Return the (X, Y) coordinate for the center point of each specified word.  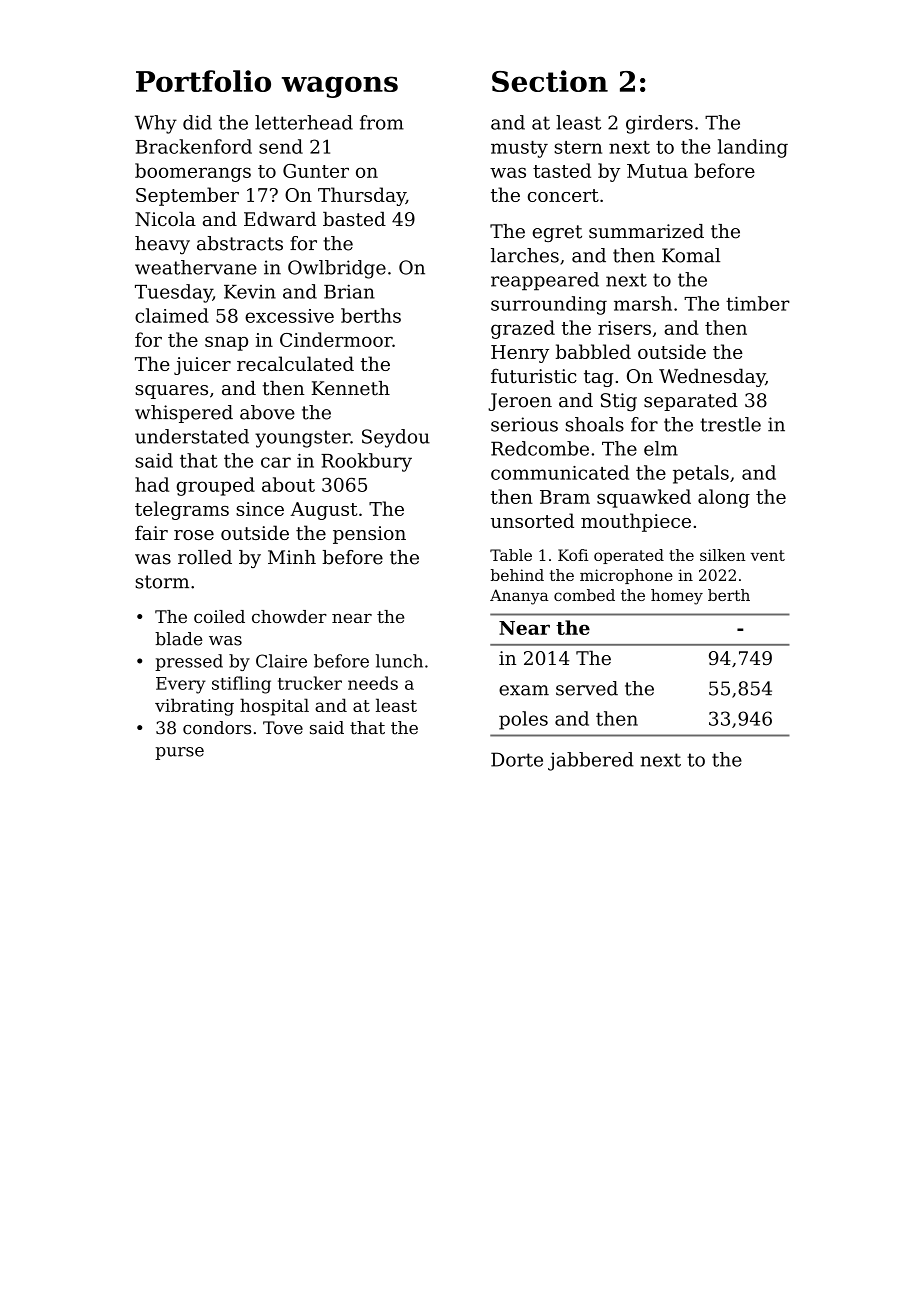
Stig (619, 402)
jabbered (591, 761)
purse (179, 753)
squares (171, 392)
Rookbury (366, 462)
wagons (340, 87)
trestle (731, 424)
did (197, 122)
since (260, 509)
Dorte (517, 759)
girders (659, 124)
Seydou (396, 438)
